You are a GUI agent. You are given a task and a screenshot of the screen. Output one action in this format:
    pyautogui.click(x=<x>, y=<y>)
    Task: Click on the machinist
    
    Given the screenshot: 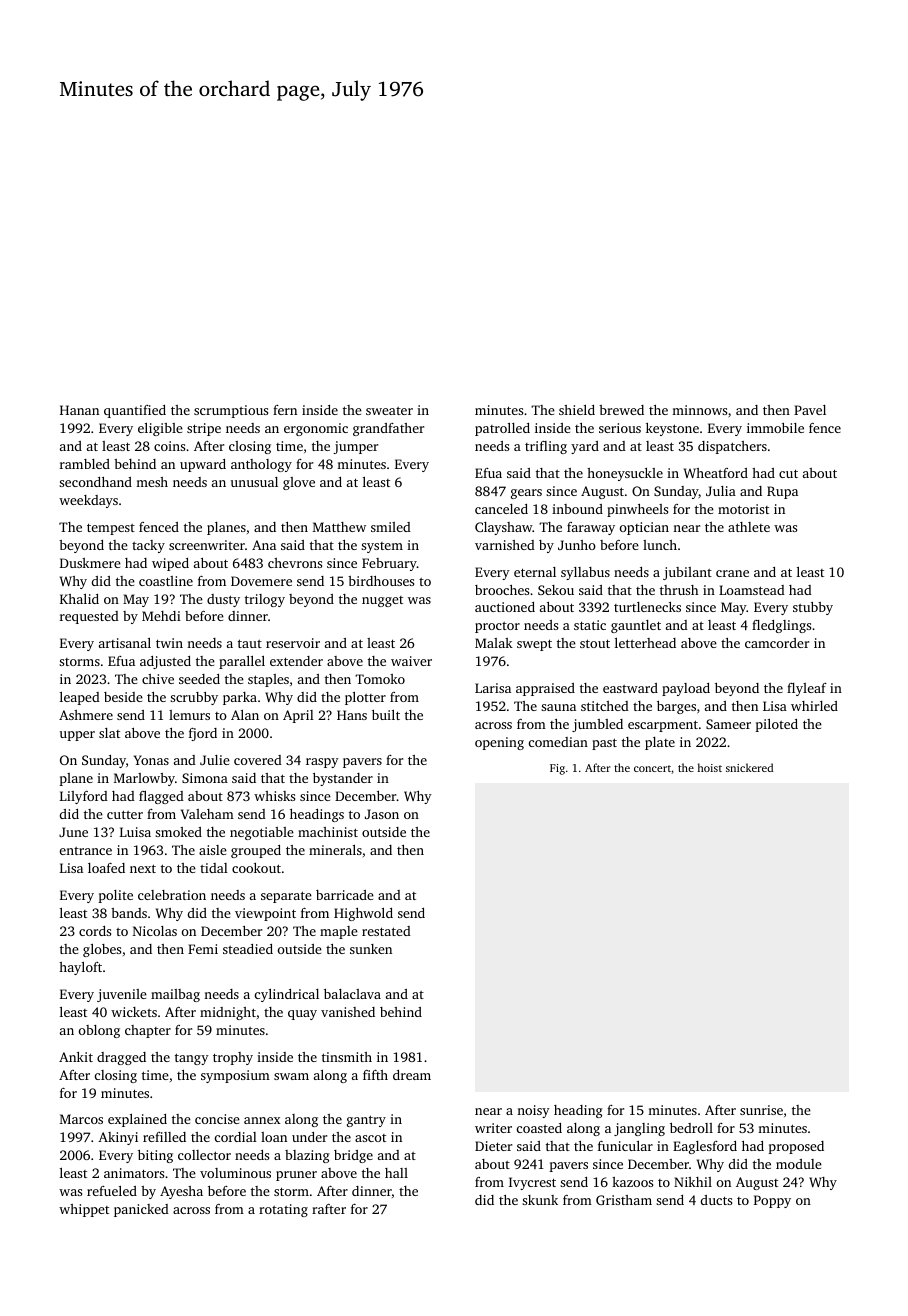 What is the action you would take?
    pyautogui.click(x=328, y=832)
